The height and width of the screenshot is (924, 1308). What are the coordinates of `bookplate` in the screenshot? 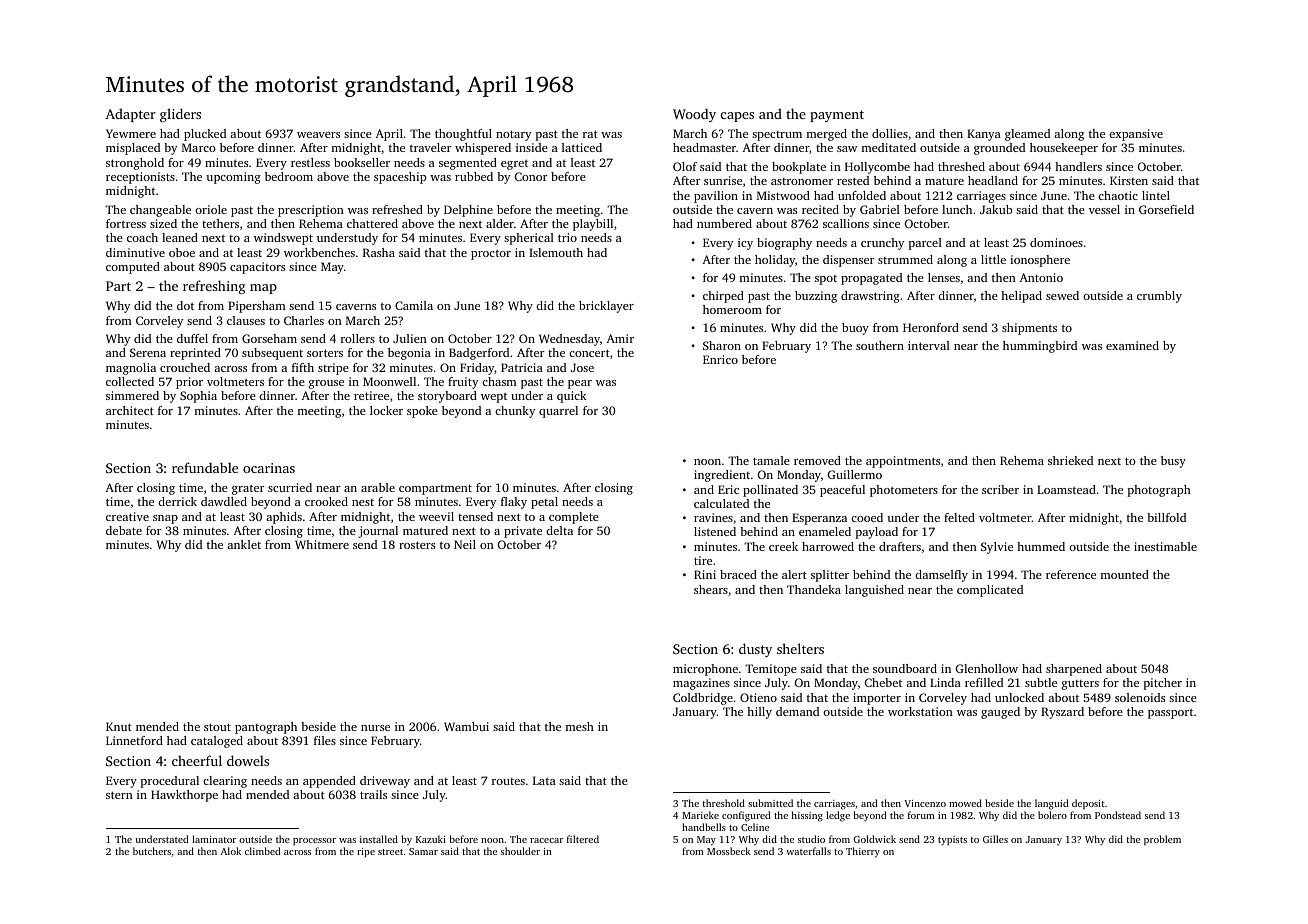 It's located at (799, 168).
